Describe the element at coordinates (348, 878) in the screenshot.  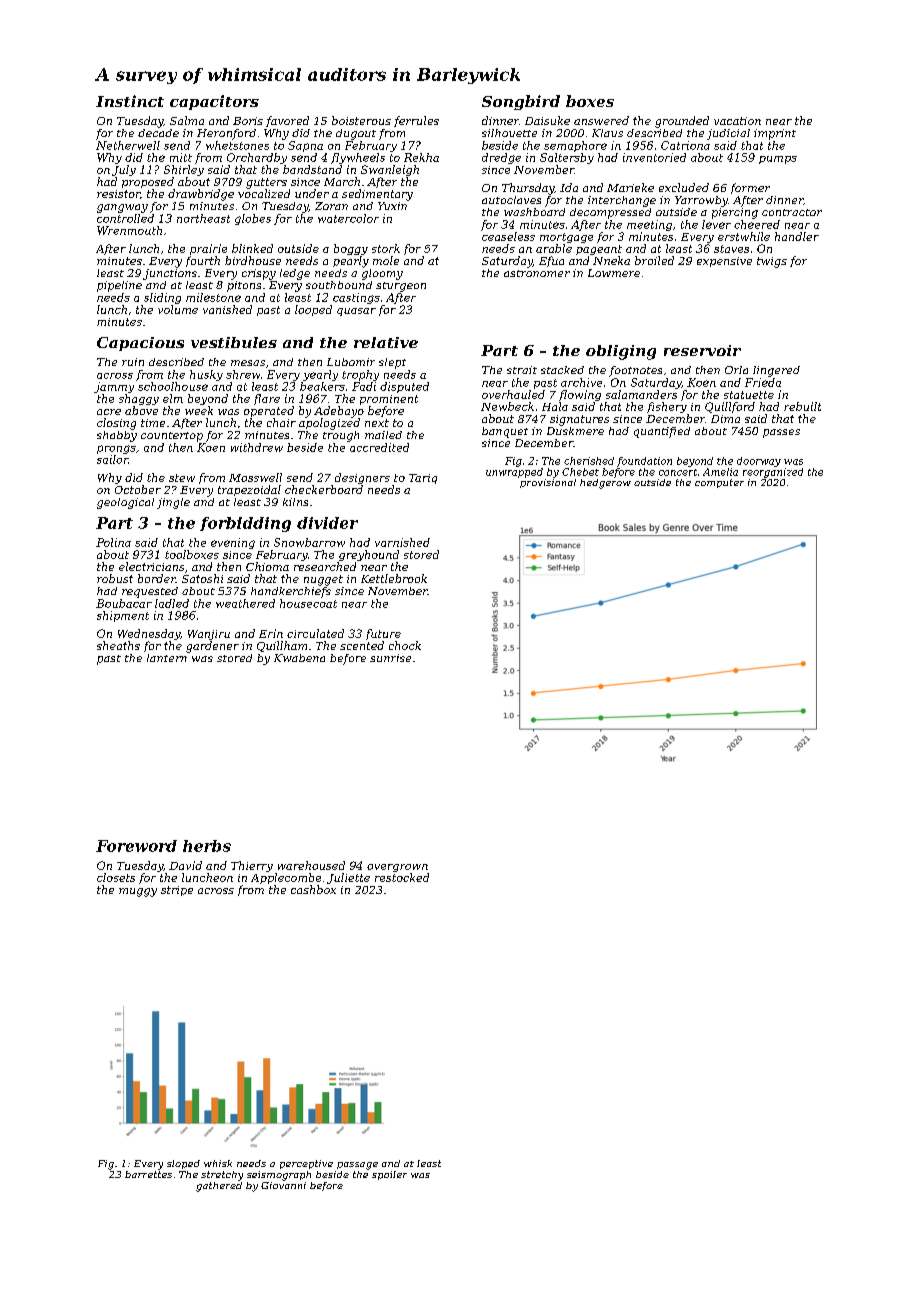
I see `Juliette` at that location.
